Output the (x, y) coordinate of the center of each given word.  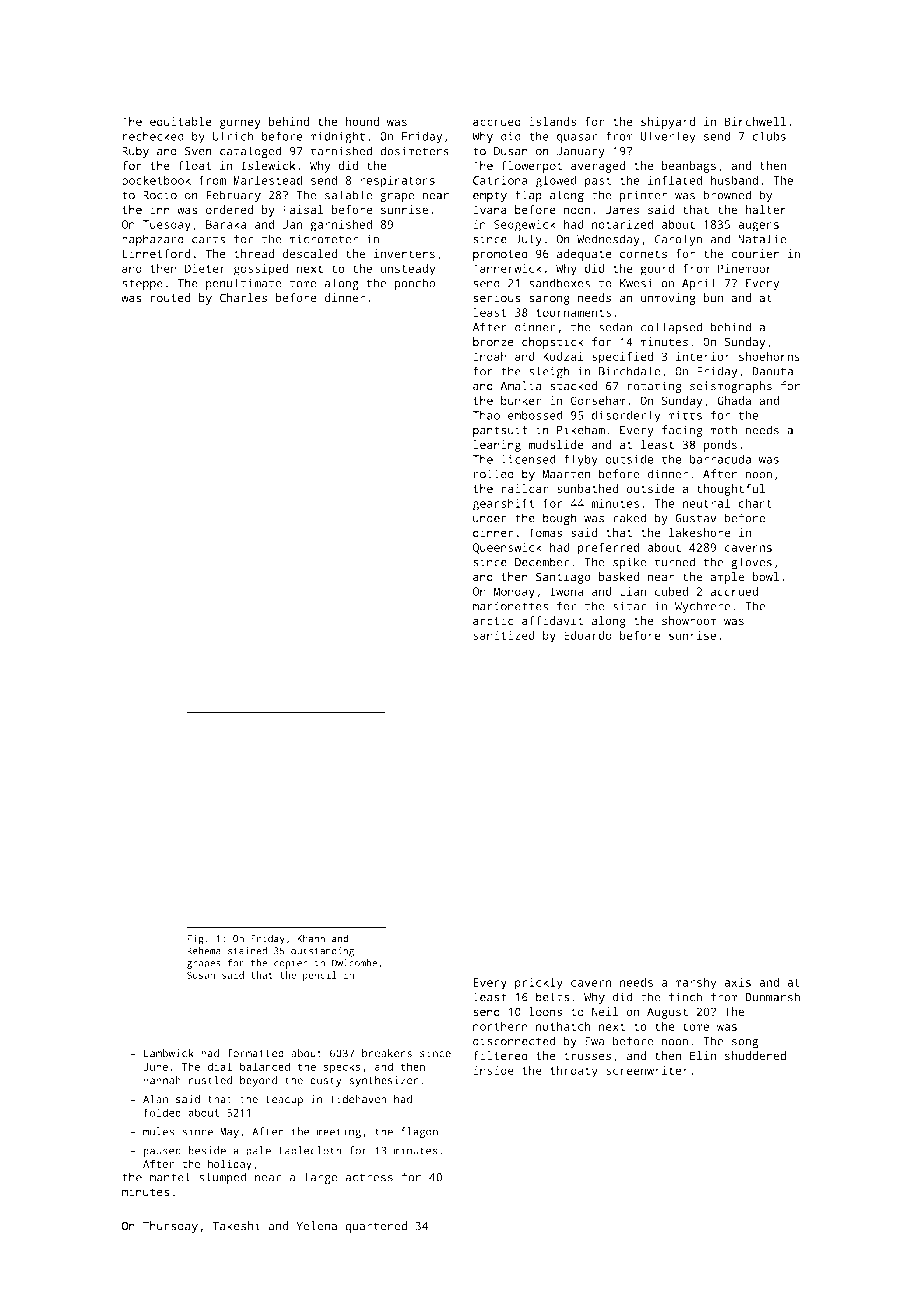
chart (755, 503)
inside (493, 1070)
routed (171, 298)
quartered (376, 1227)
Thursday (170, 1227)
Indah (490, 356)
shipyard (668, 123)
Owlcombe (354, 963)
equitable (181, 123)
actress (369, 1178)
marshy (695, 983)
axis (737, 982)
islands (552, 121)
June (155, 1067)
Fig (195, 940)
